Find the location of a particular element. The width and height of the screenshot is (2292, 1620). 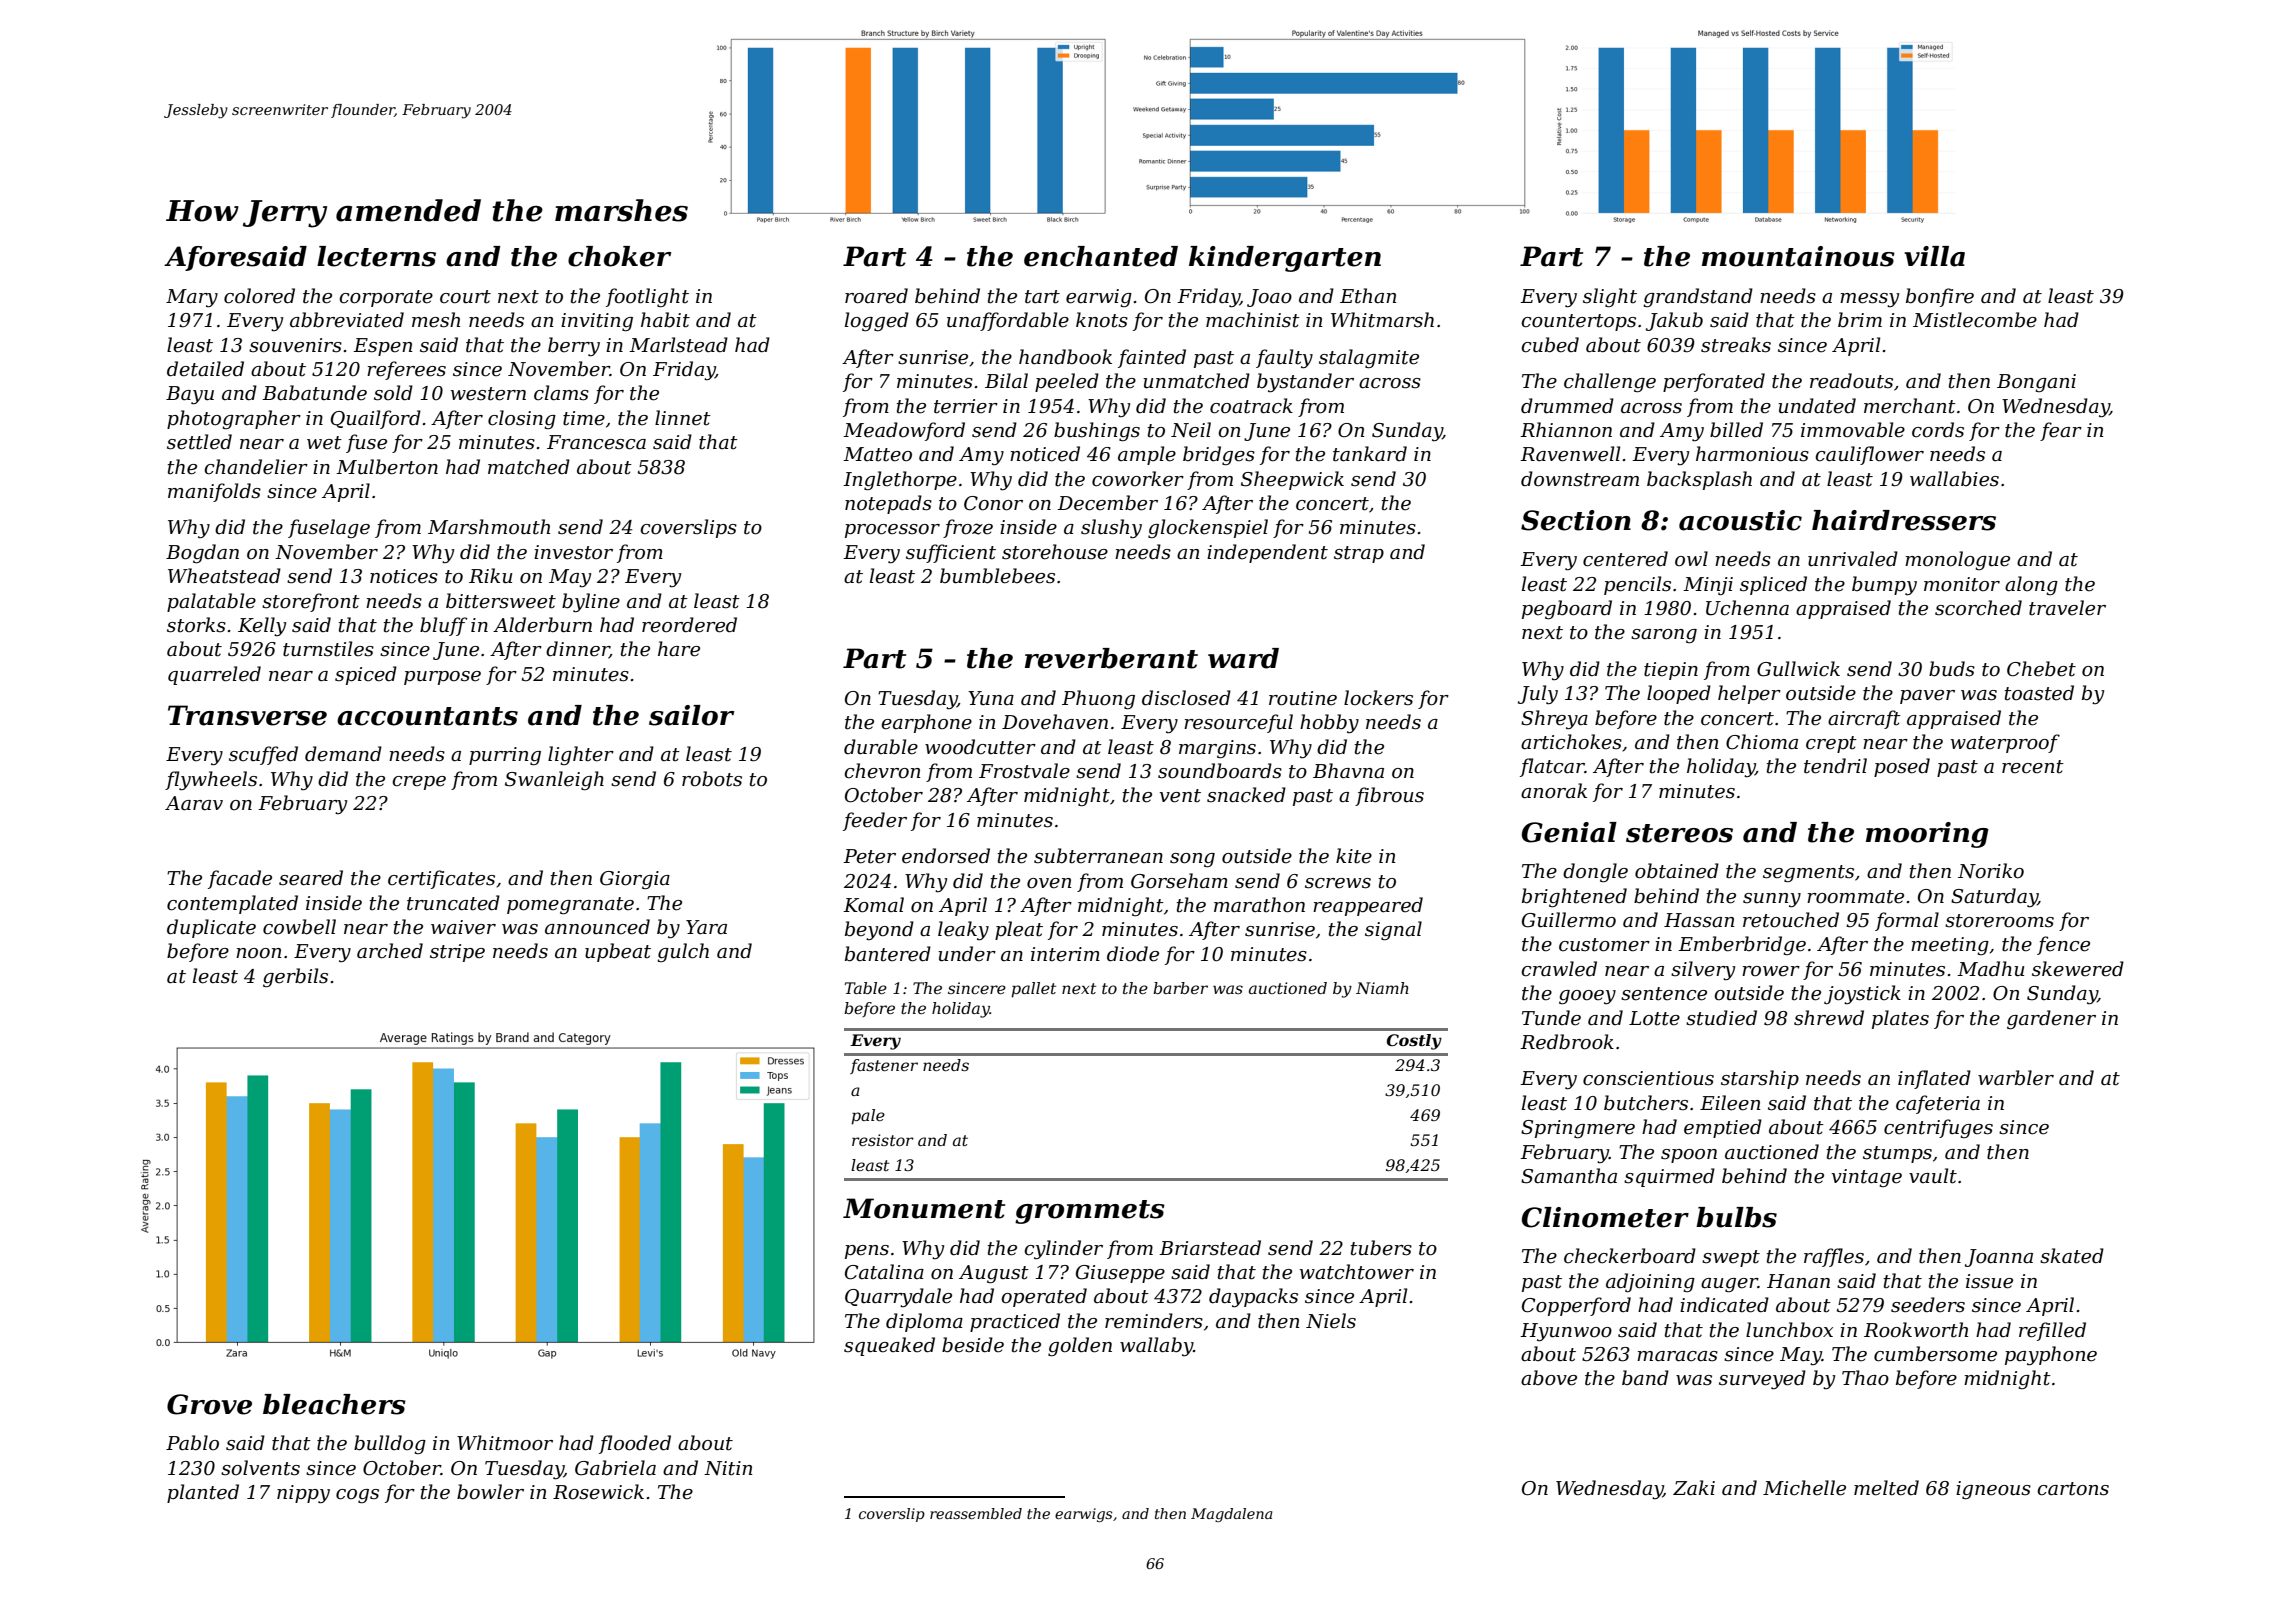

cylinder is located at coordinates (1063, 1249).
